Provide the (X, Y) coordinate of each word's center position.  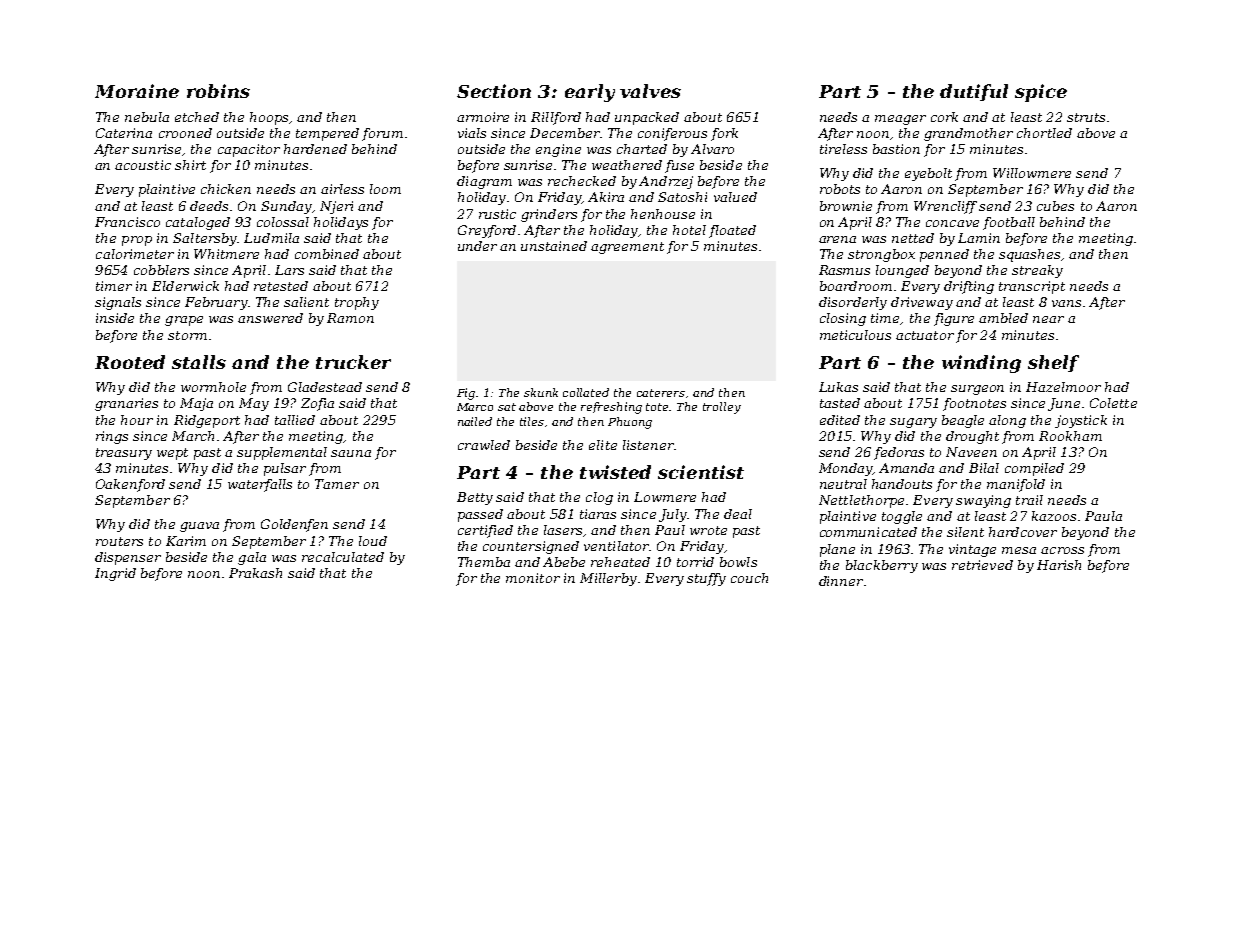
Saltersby (205, 239)
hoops (269, 118)
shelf (1053, 363)
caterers (661, 393)
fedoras (899, 453)
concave (952, 223)
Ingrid (115, 574)
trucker (353, 362)
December (565, 133)
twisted (615, 472)
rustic (497, 214)
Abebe (564, 562)
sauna (351, 453)
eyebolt (928, 174)
